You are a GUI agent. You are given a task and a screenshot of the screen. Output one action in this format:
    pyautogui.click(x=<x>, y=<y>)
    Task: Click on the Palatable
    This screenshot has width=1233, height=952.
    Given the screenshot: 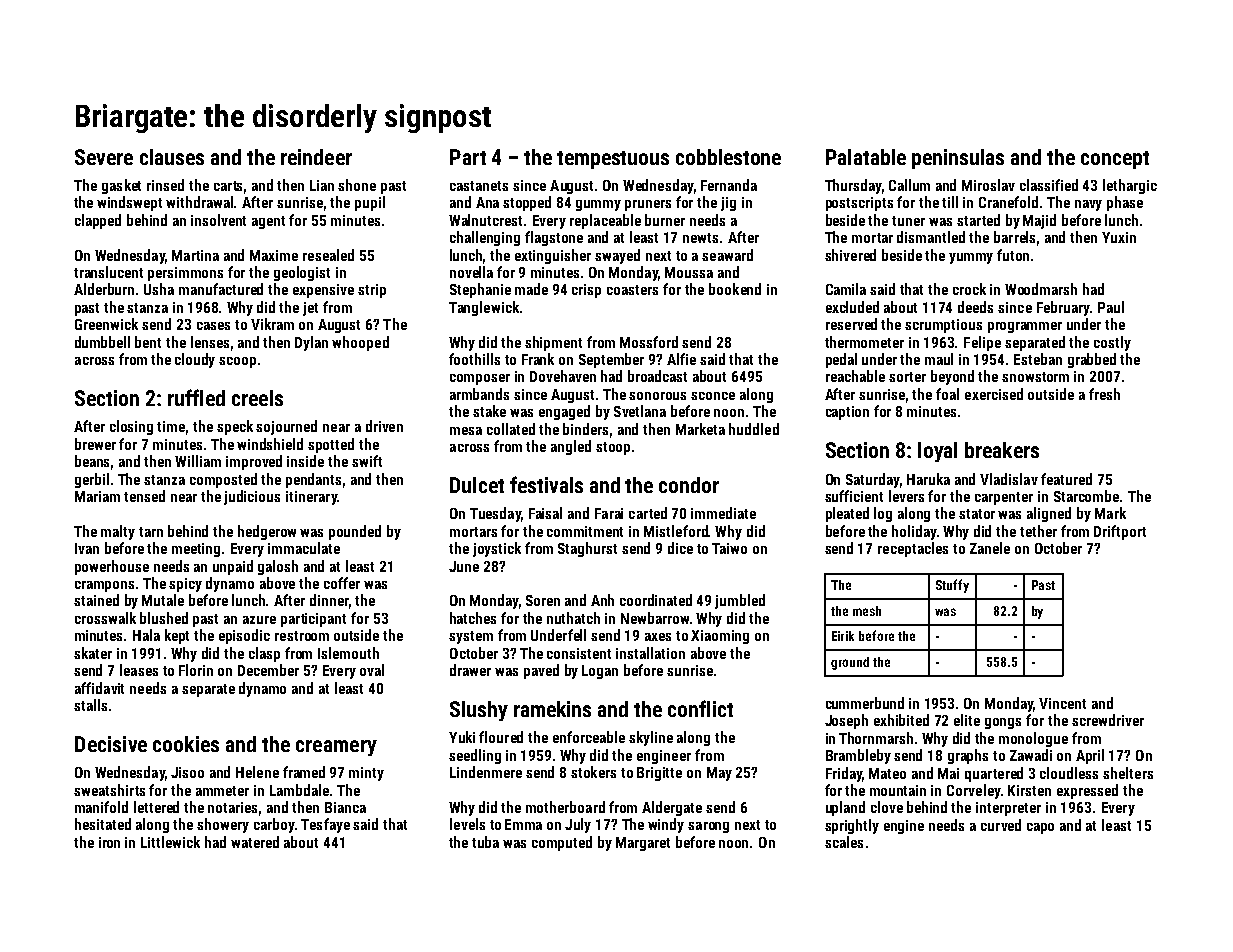 What is the action you would take?
    pyautogui.click(x=866, y=157)
